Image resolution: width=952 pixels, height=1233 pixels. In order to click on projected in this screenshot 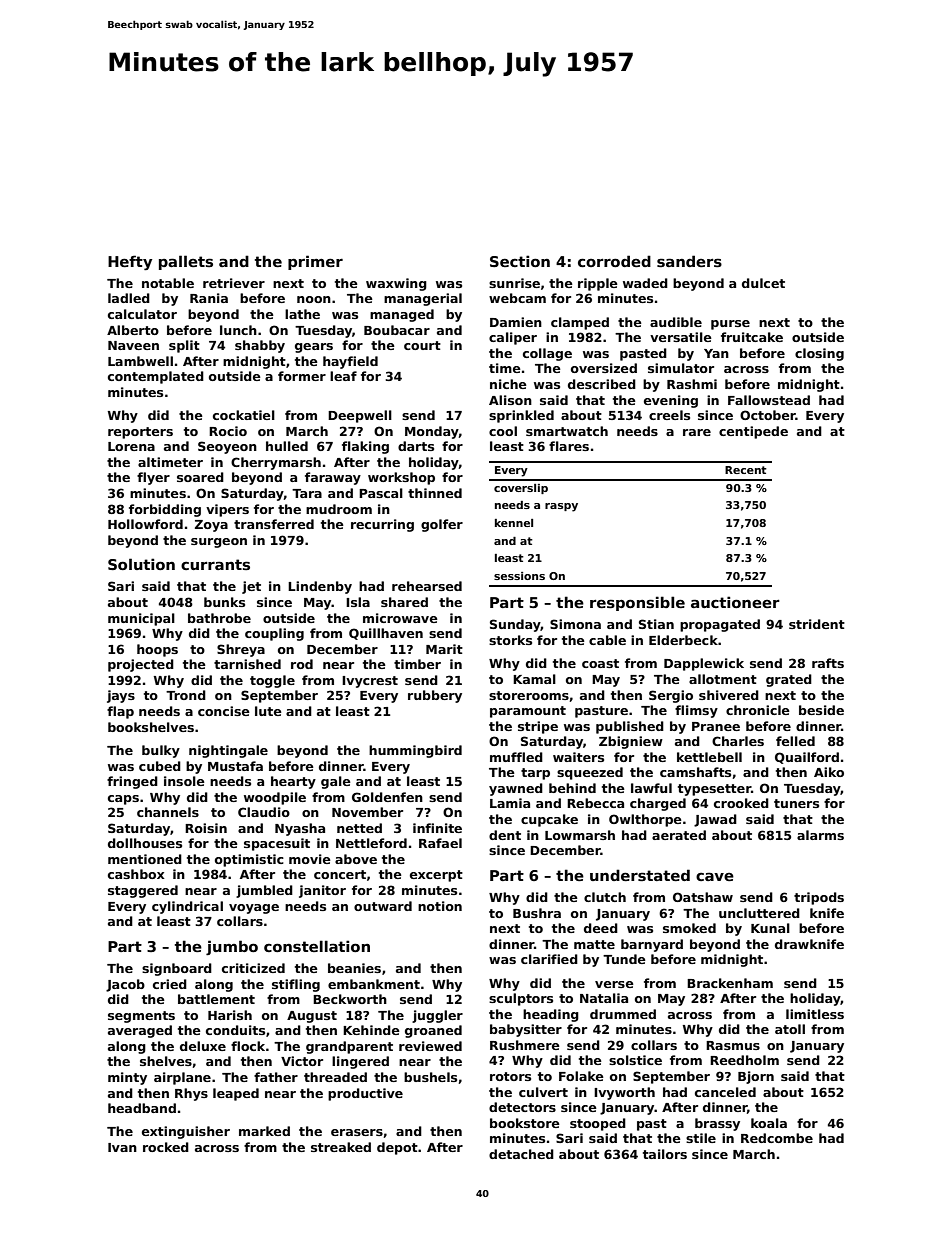, I will do `click(141, 665)`.
